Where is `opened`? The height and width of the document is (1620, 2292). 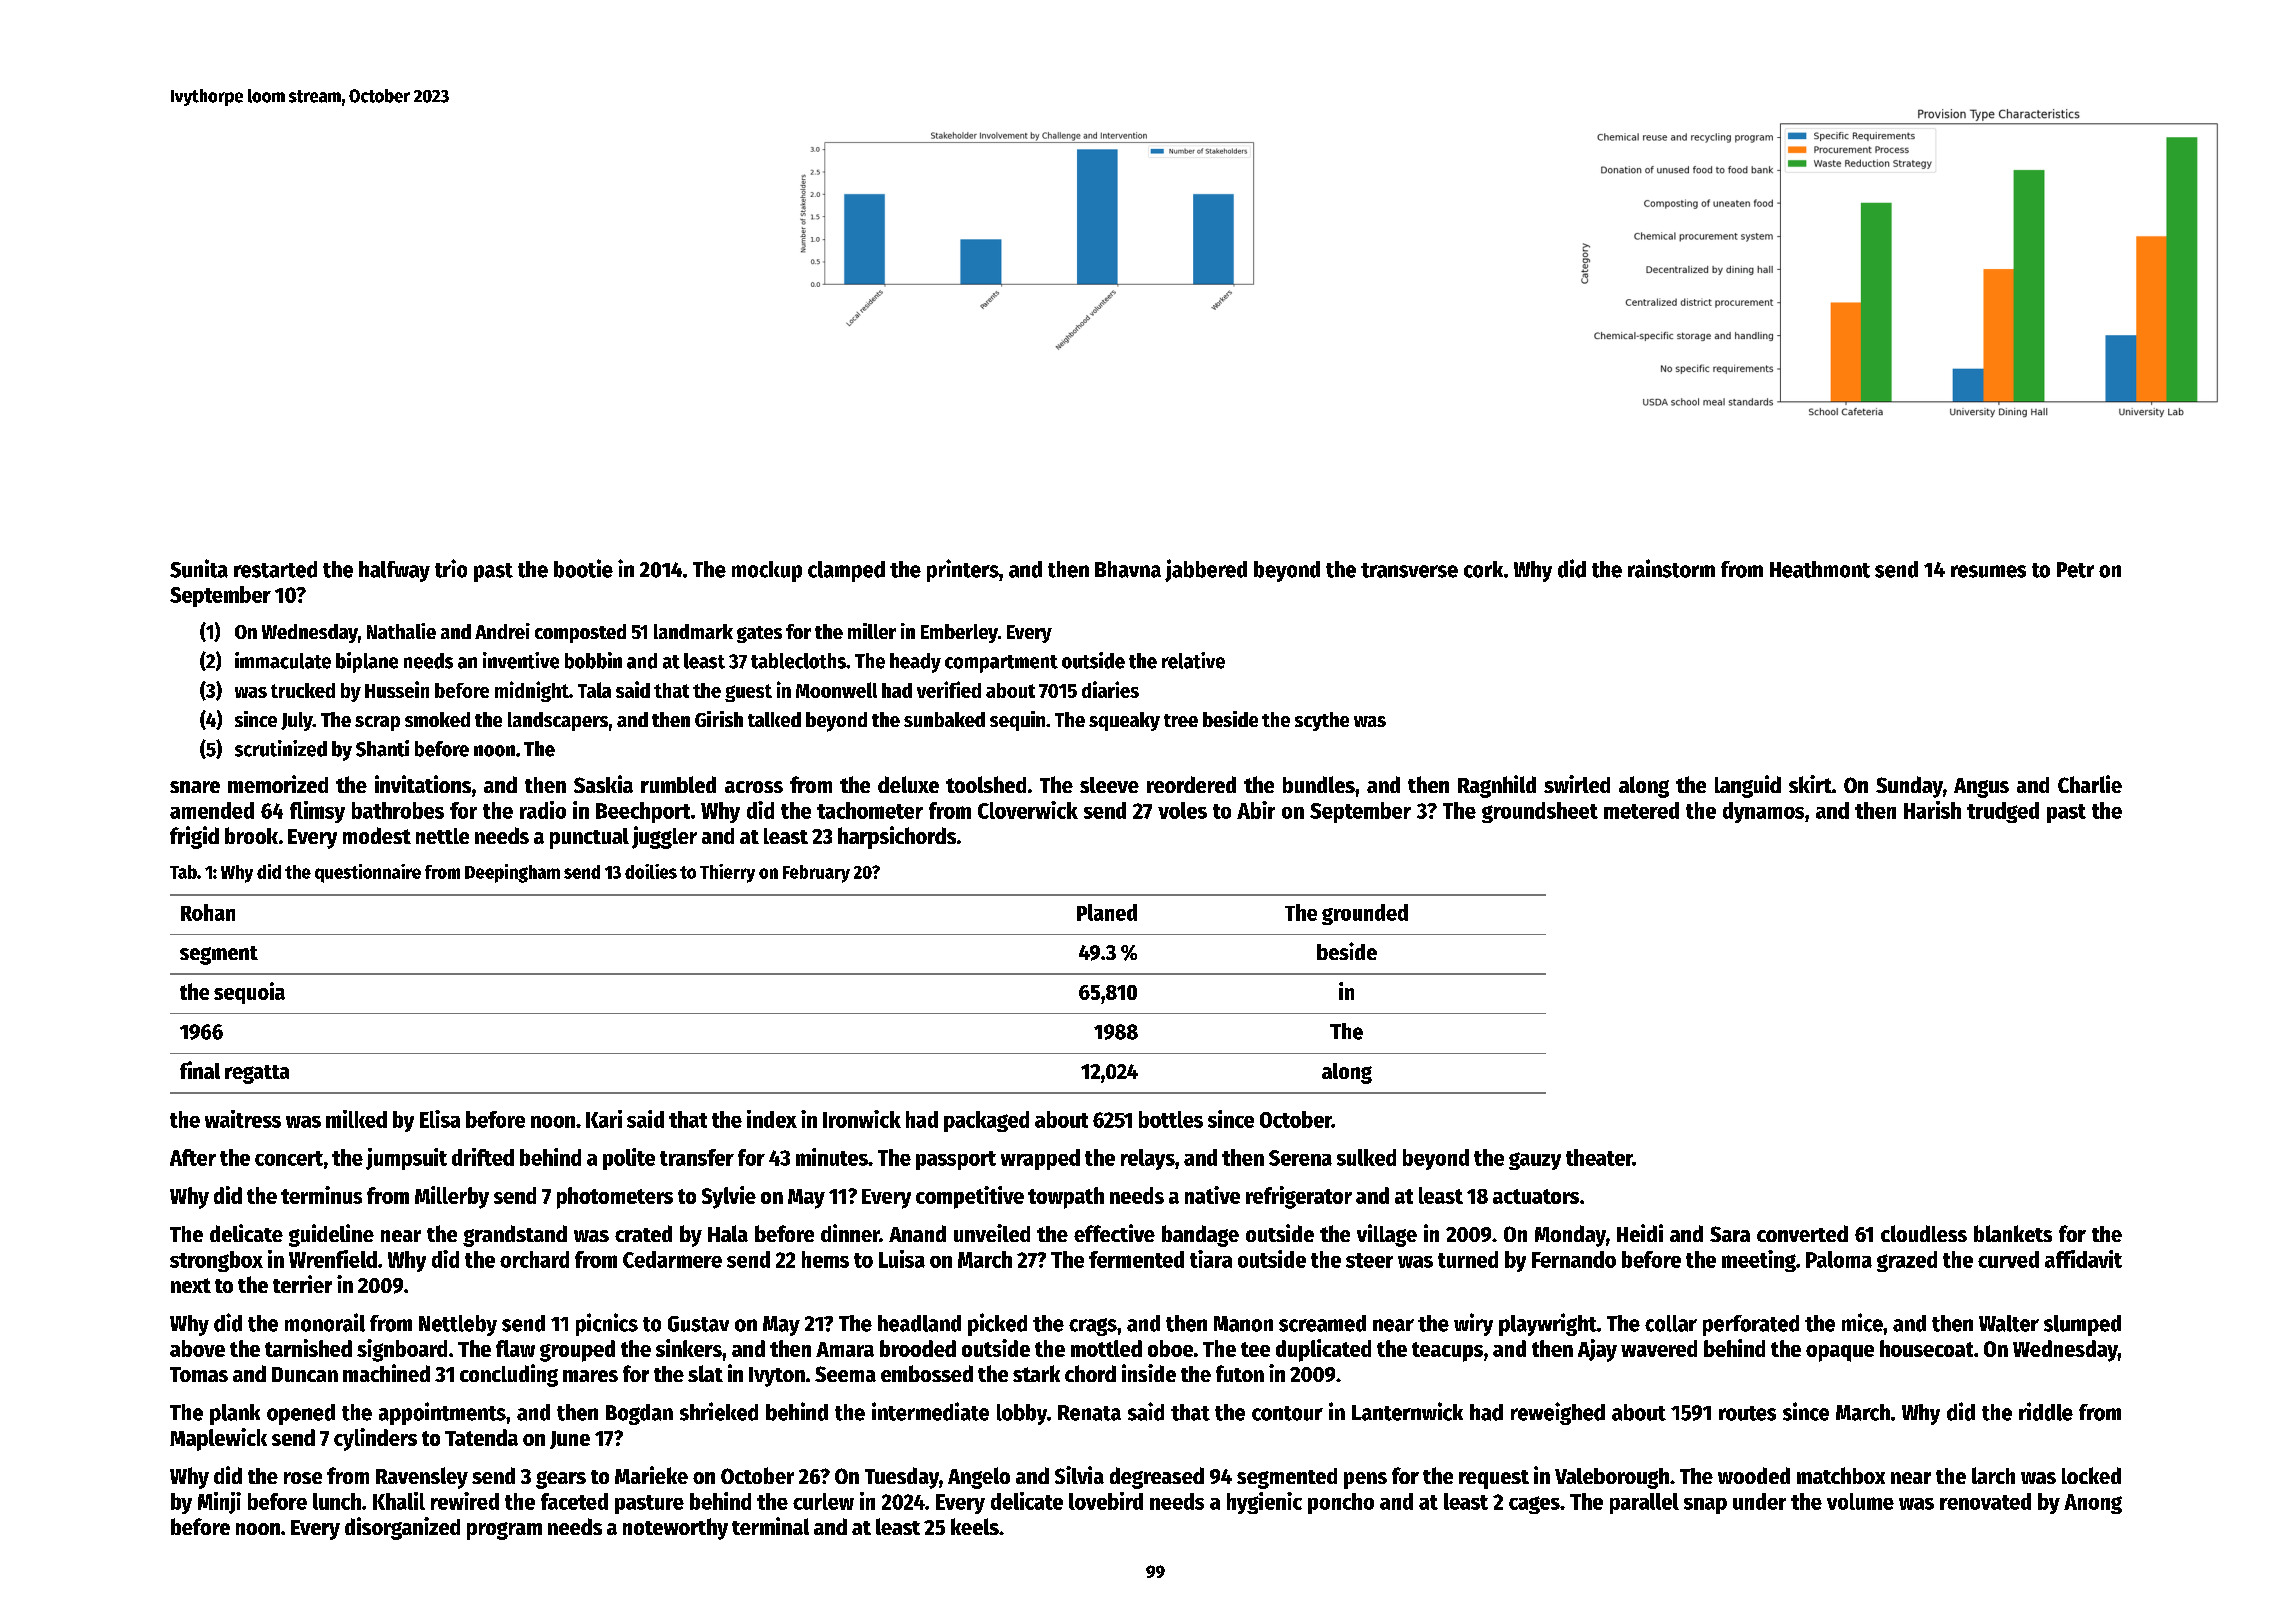
opened is located at coordinates (301, 1414).
